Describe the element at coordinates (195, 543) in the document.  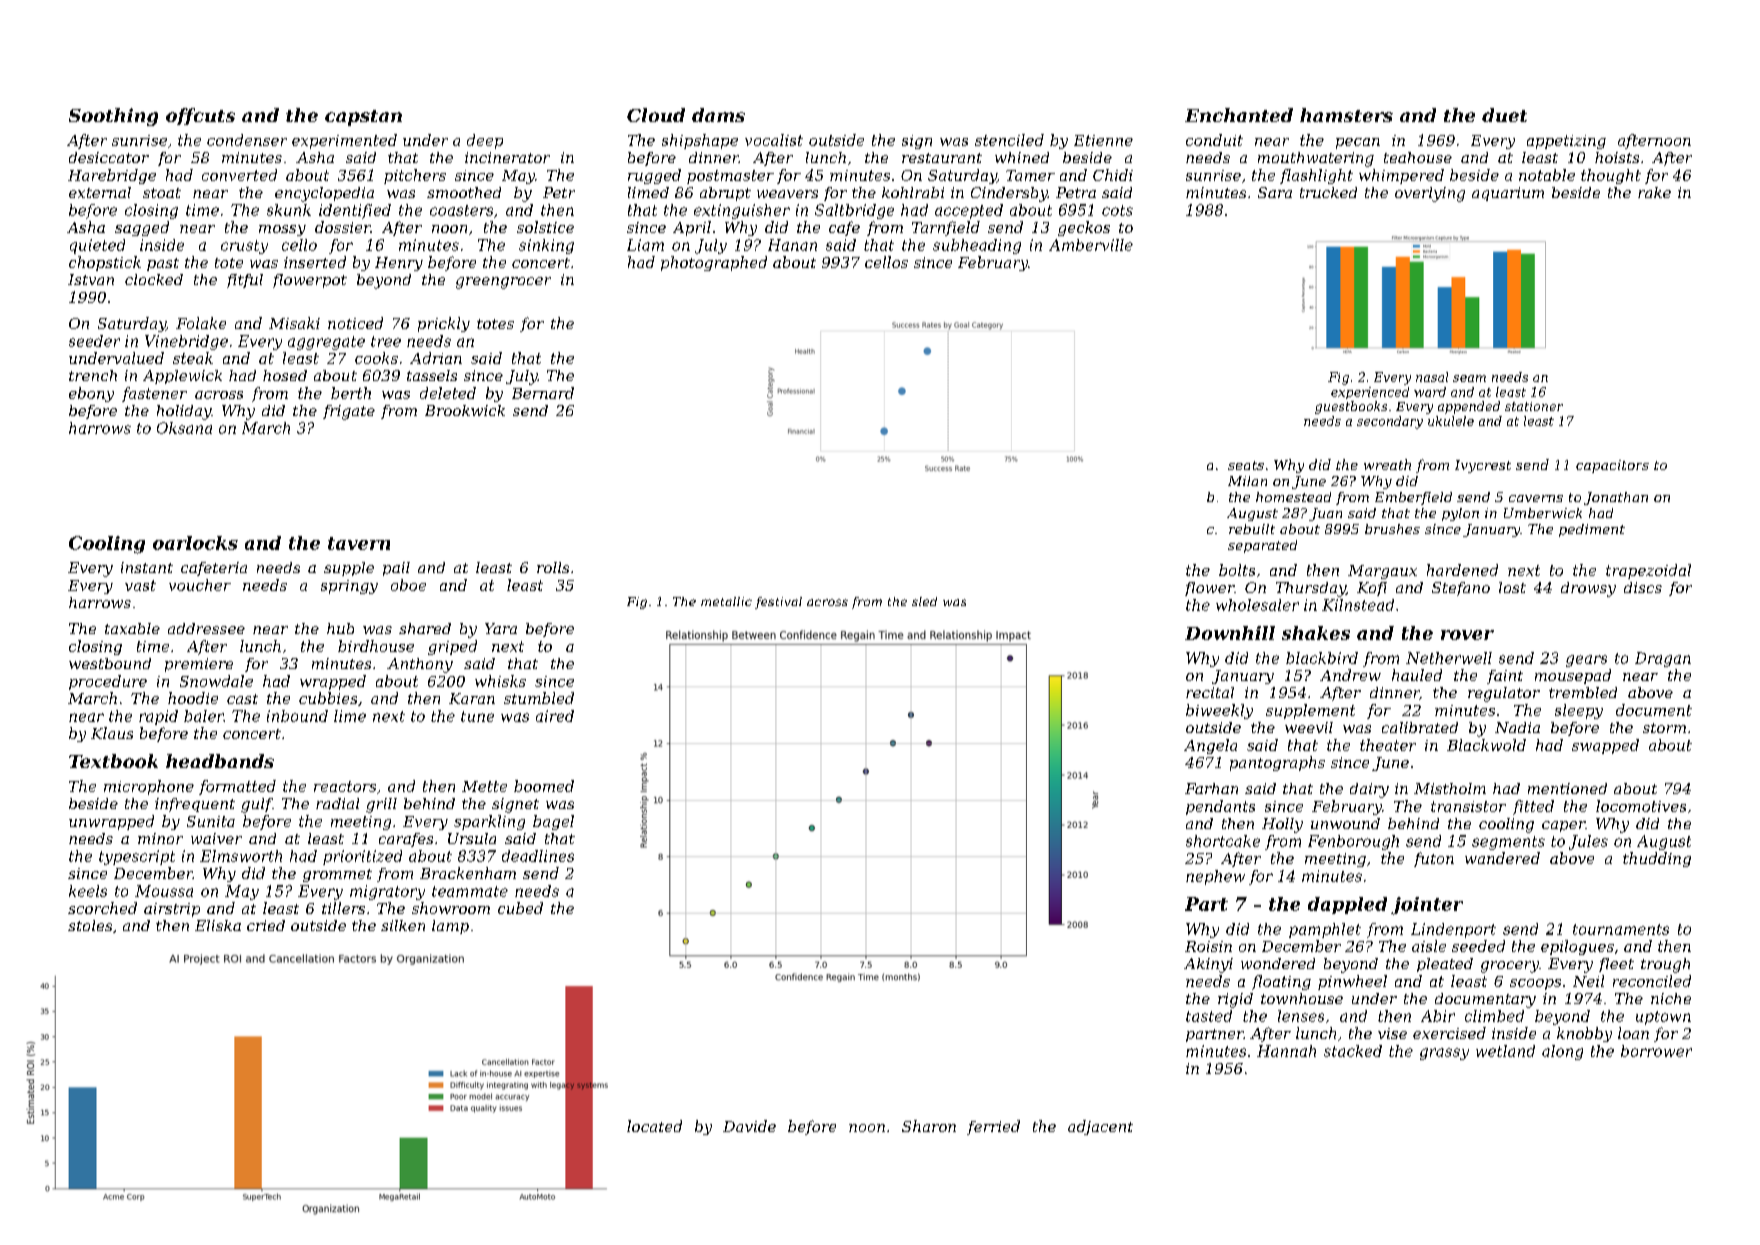
I see `oarlocks` at that location.
